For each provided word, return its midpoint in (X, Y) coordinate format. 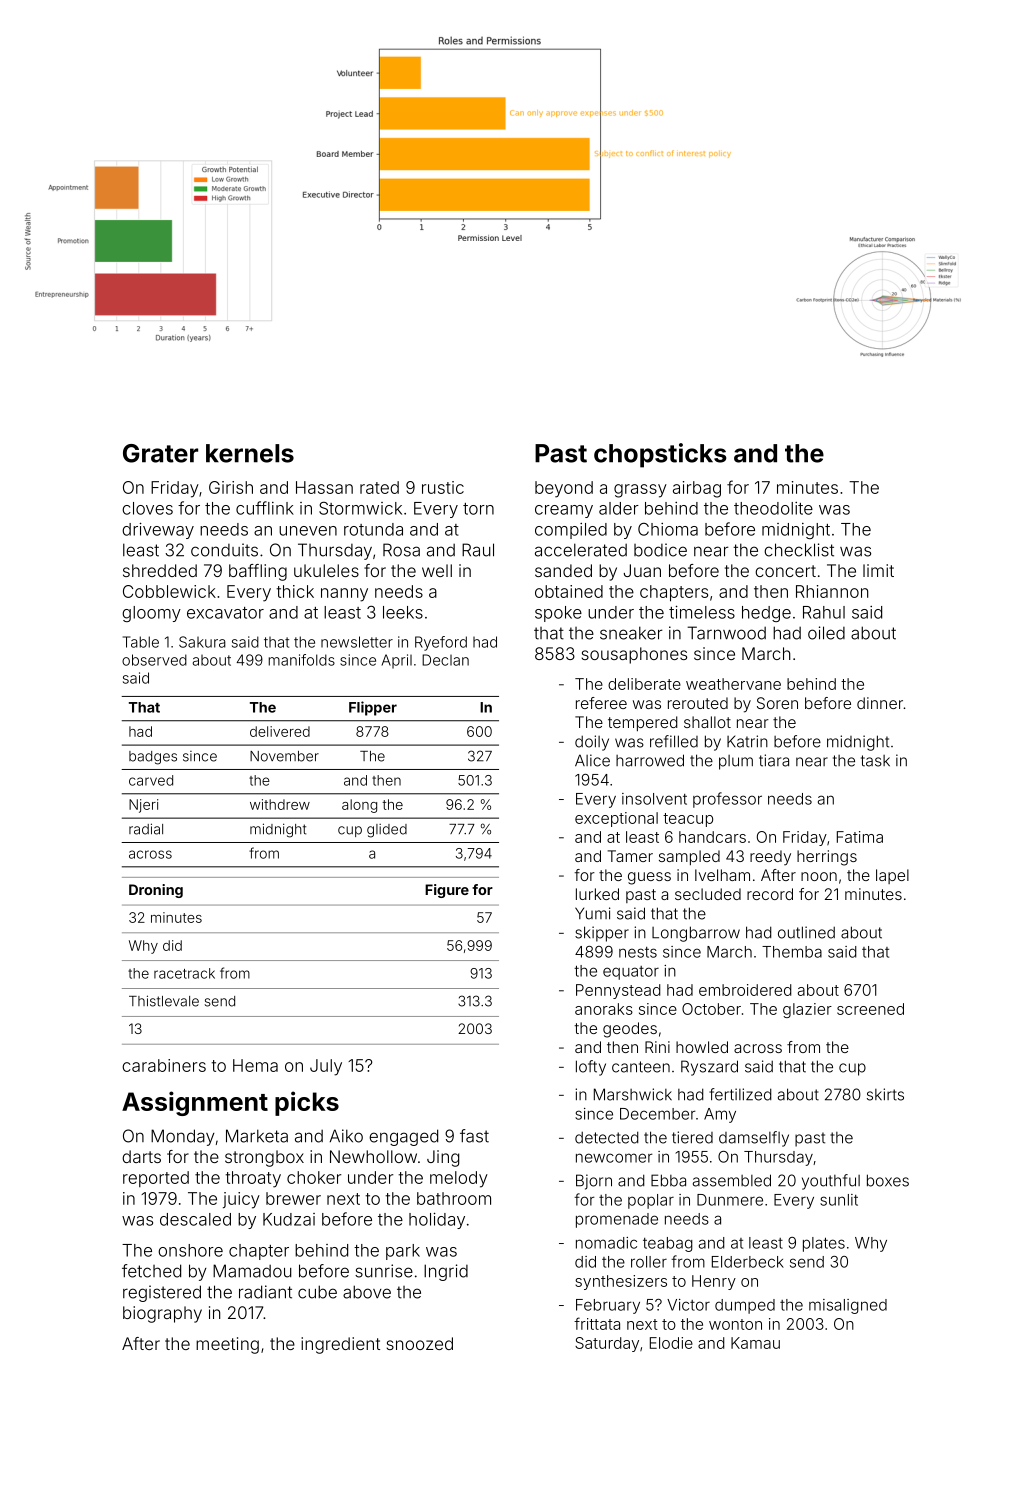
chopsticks (660, 455)
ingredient (340, 1345)
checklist (799, 550)
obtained (569, 591)
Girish (231, 487)
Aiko (346, 1136)
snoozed (420, 1343)
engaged (403, 1137)
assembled (732, 1180)
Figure (447, 891)
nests (638, 952)
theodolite (773, 508)
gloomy (151, 614)
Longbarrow (696, 934)
